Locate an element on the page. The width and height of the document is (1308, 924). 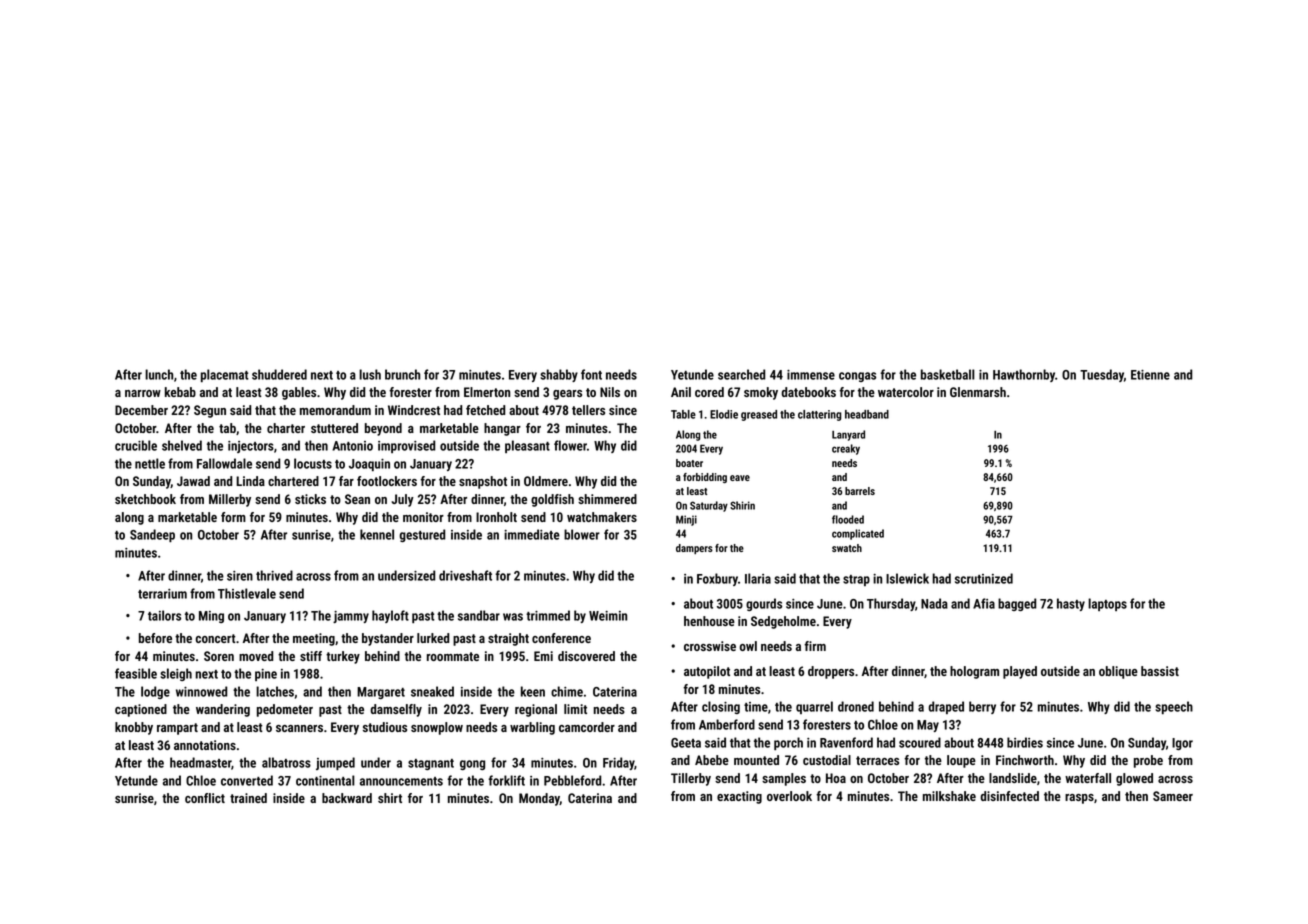
time is located at coordinates (756, 707).
